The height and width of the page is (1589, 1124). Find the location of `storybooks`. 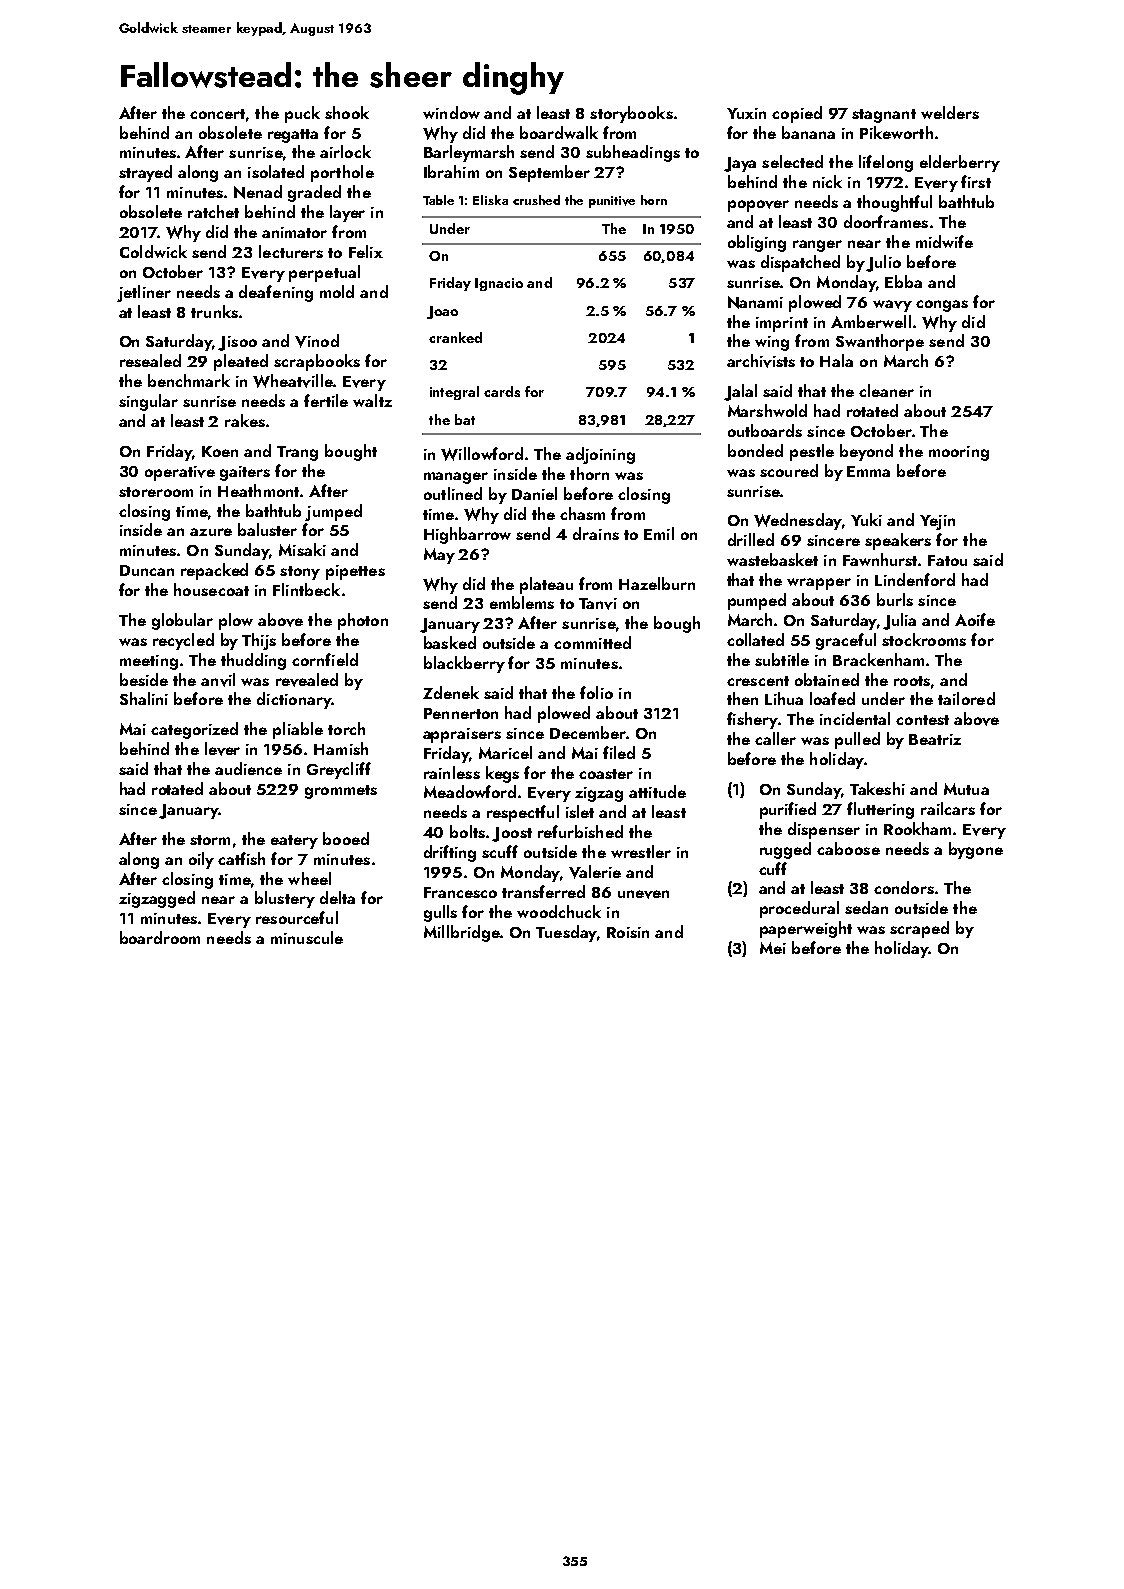

storybooks is located at coordinates (631, 114).
